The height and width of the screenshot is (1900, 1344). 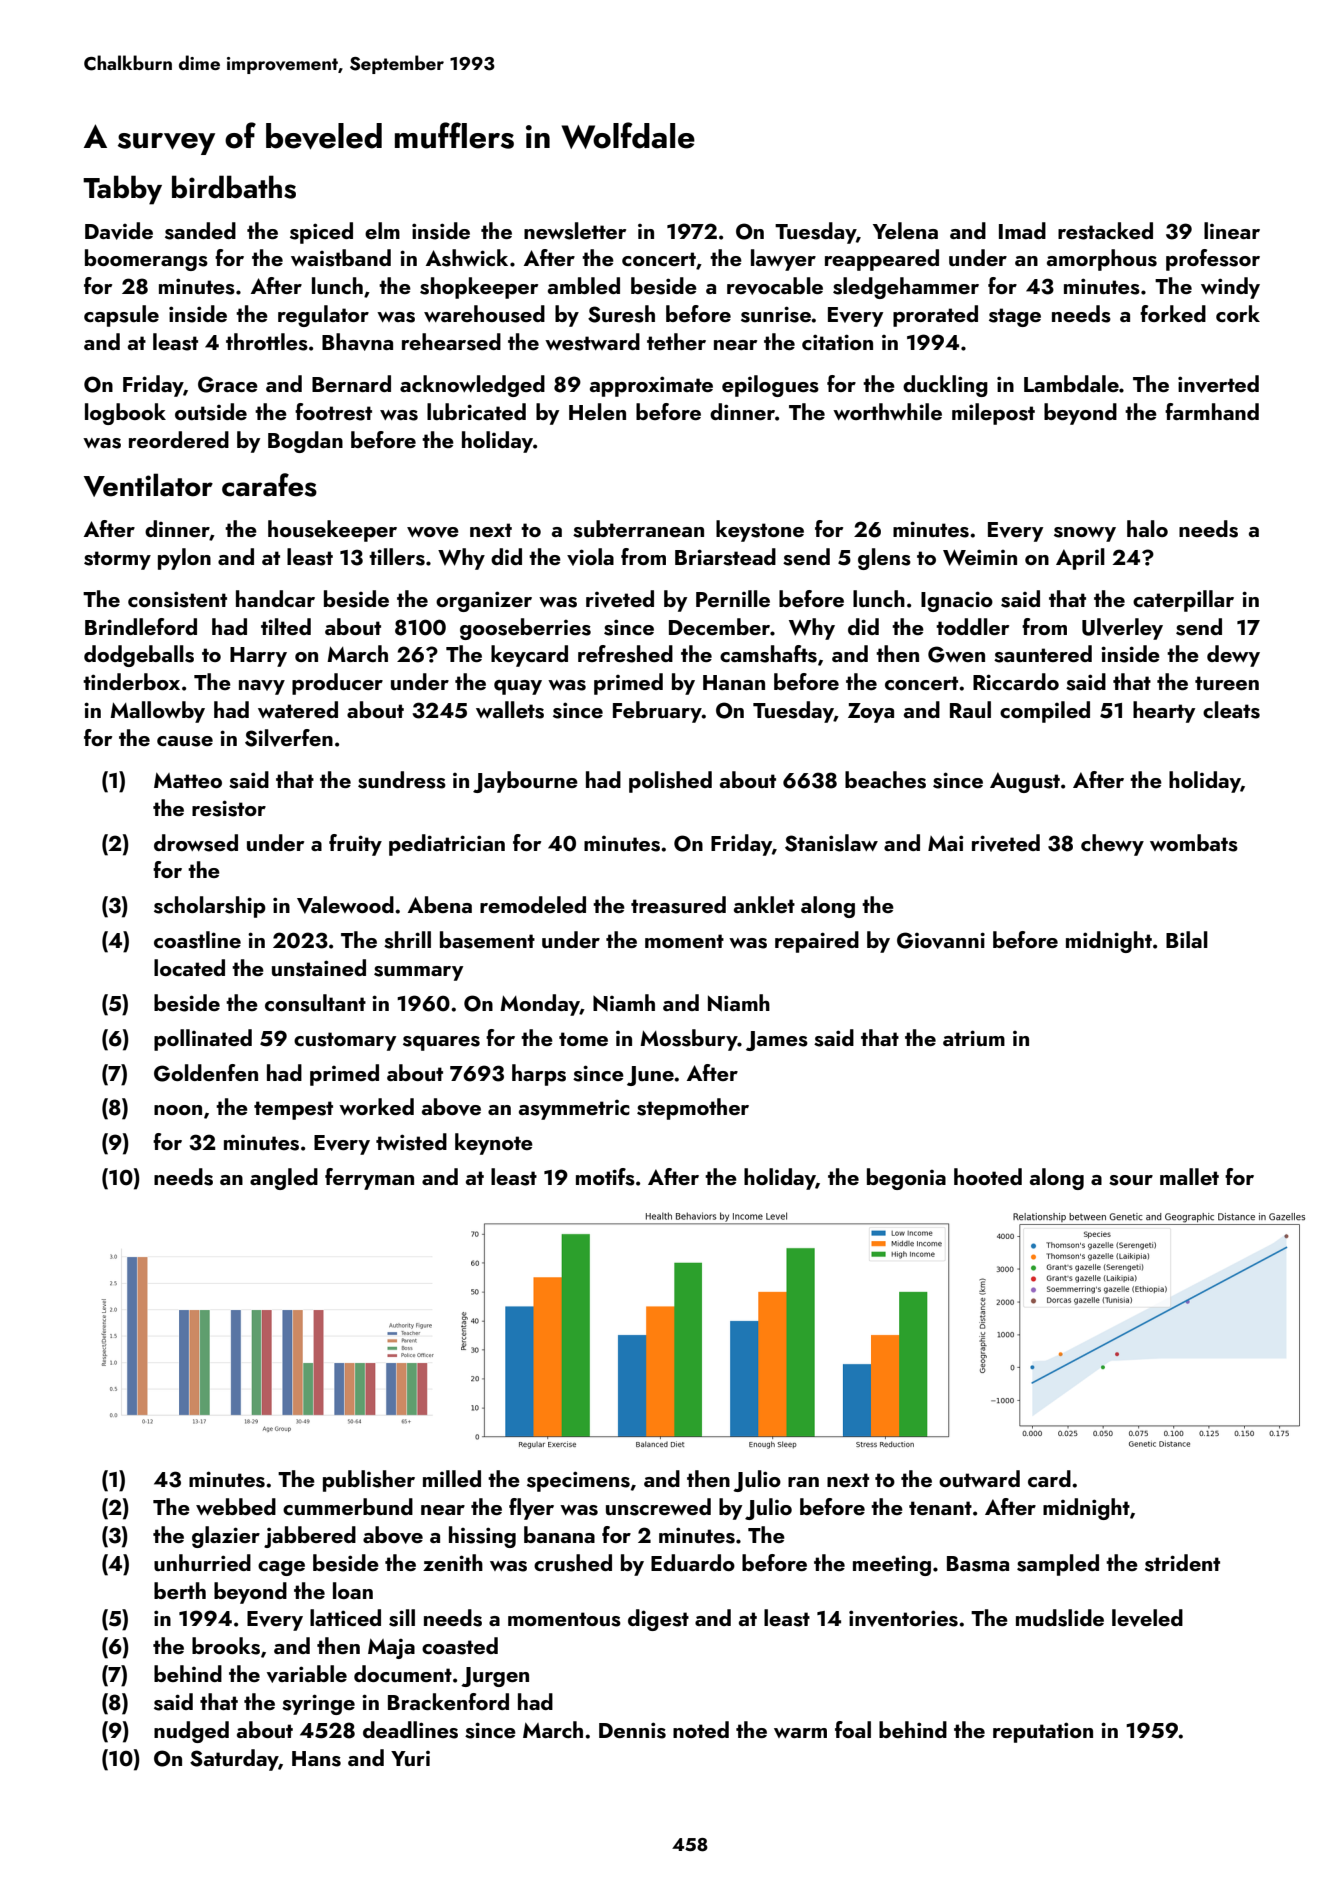 I want to click on outward, so click(x=979, y=1478).
